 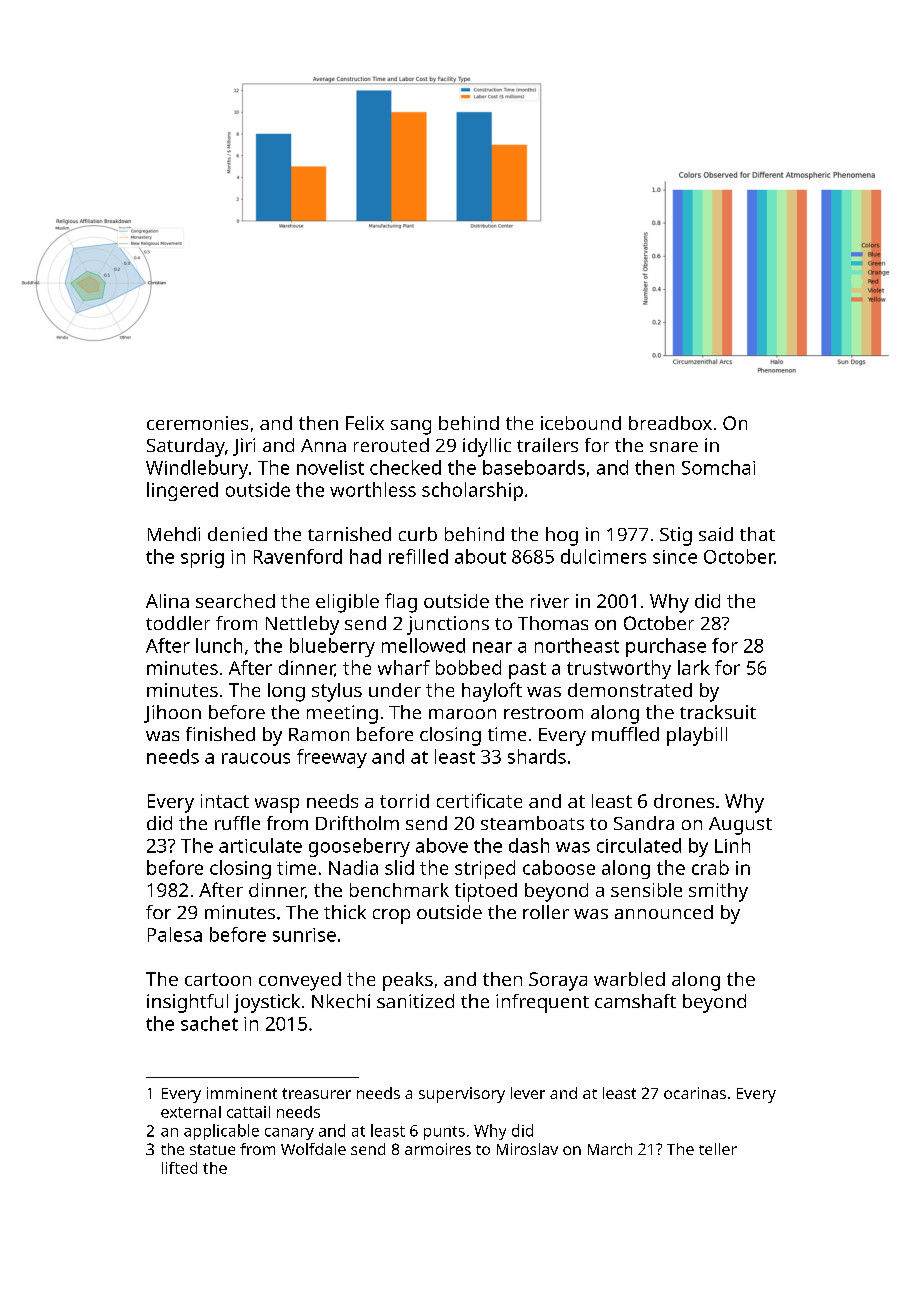 What do you see at coordinates (197, 469) in the document?
I see `Windlebury` at bounding box center [197, 469].
